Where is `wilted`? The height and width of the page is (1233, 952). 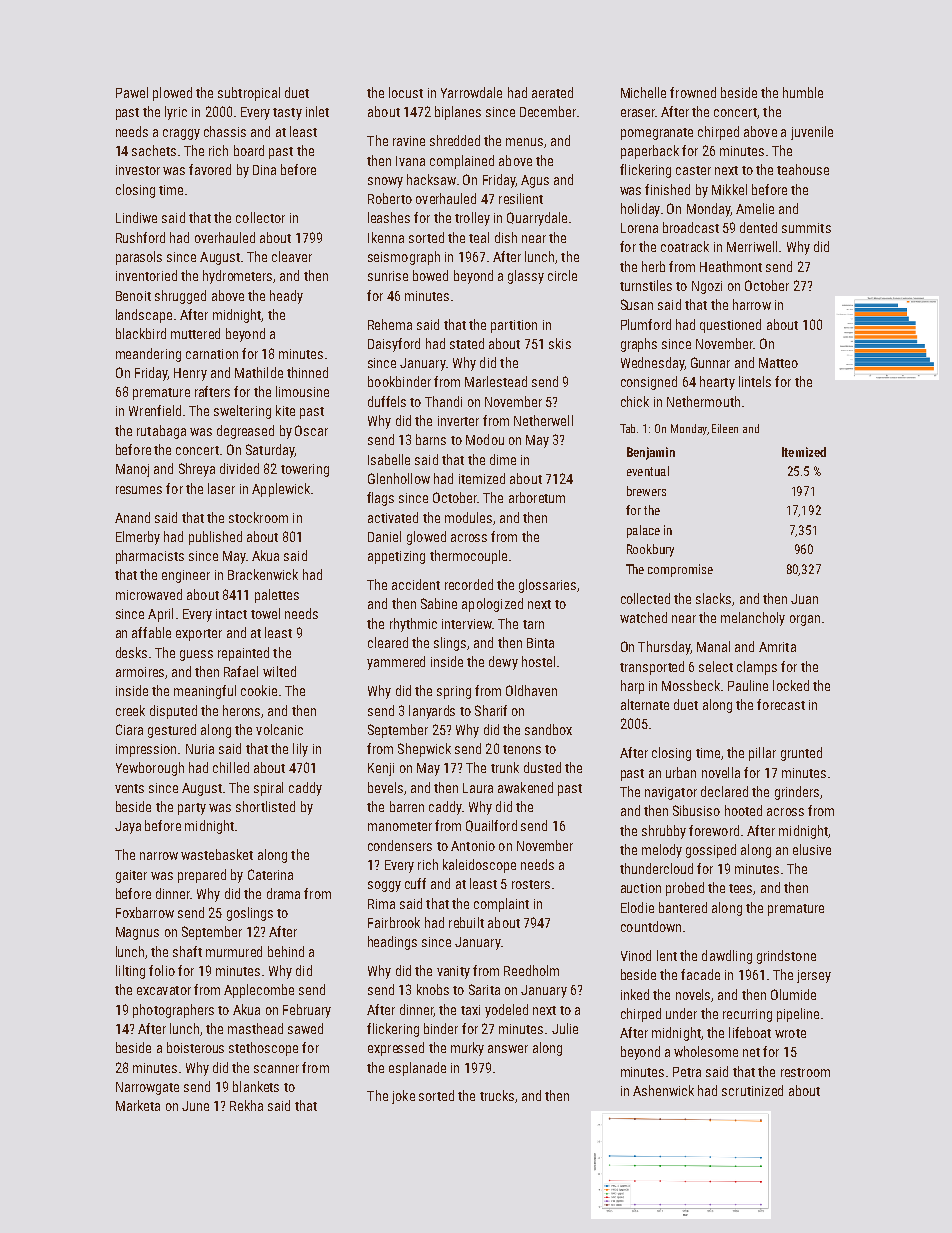 wilted is located at coordinates (279, 671).
